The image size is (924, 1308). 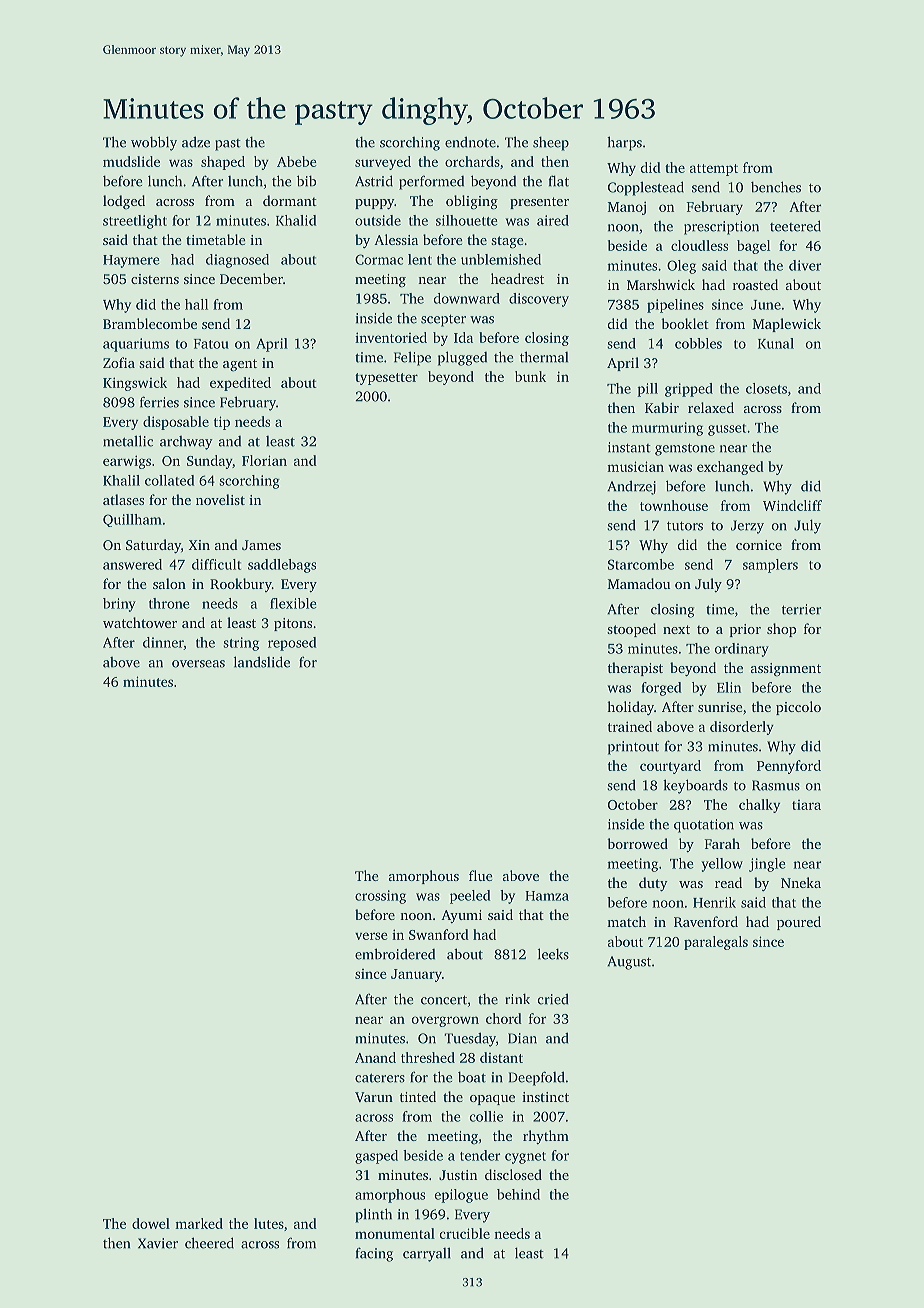 What do you see at coordinates (539, 300) in the screenshot?
I see `discovery` at bounding box center [539, 300].
